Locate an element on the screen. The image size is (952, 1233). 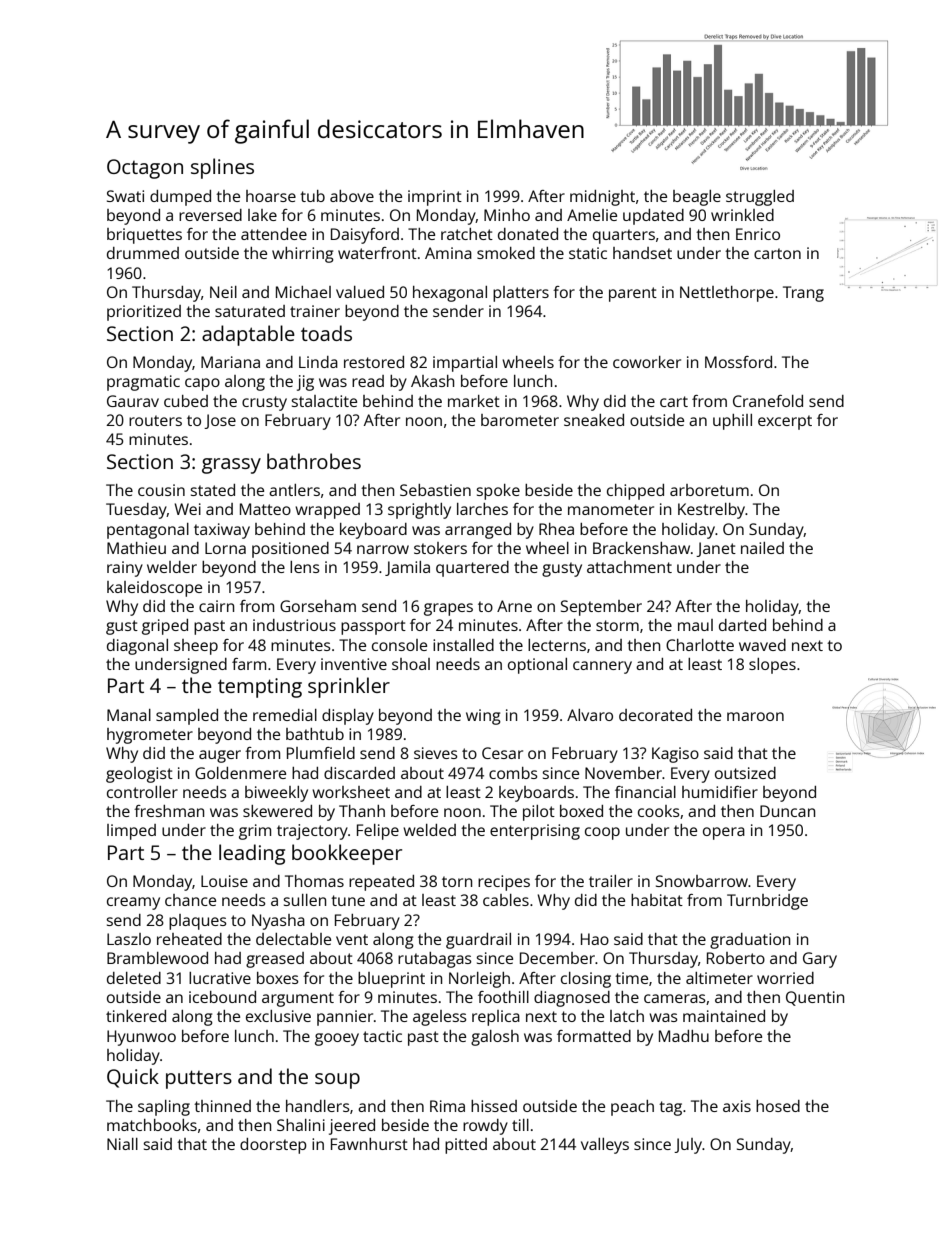
midnight is located at coordinates (602, 198).
